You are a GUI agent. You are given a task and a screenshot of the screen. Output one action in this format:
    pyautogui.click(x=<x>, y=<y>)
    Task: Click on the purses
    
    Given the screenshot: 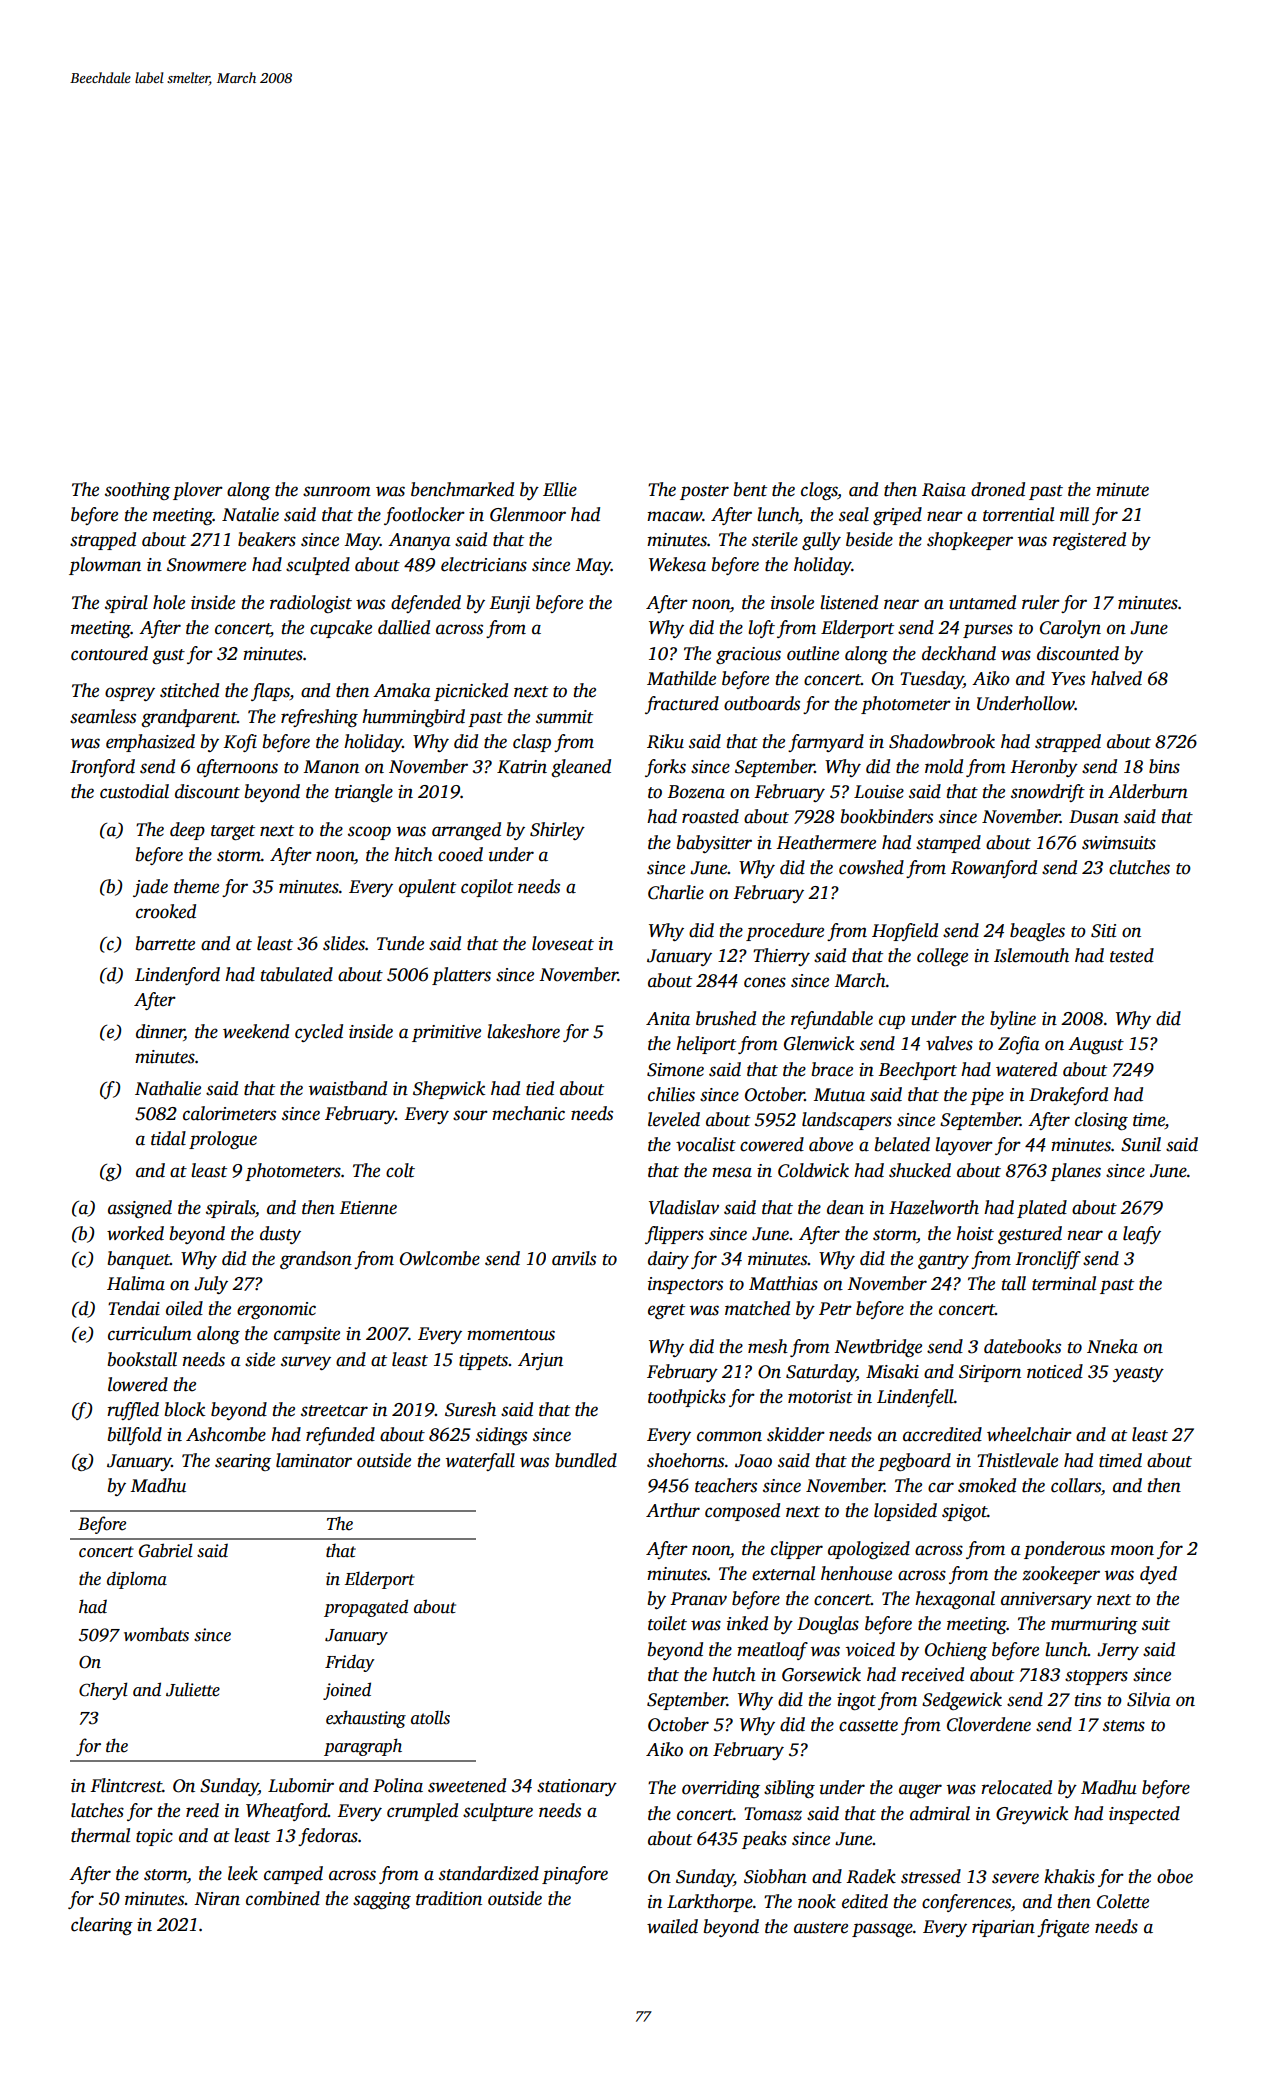 What is the action you would take?
    pyautogui.click(x=988, y=631)
